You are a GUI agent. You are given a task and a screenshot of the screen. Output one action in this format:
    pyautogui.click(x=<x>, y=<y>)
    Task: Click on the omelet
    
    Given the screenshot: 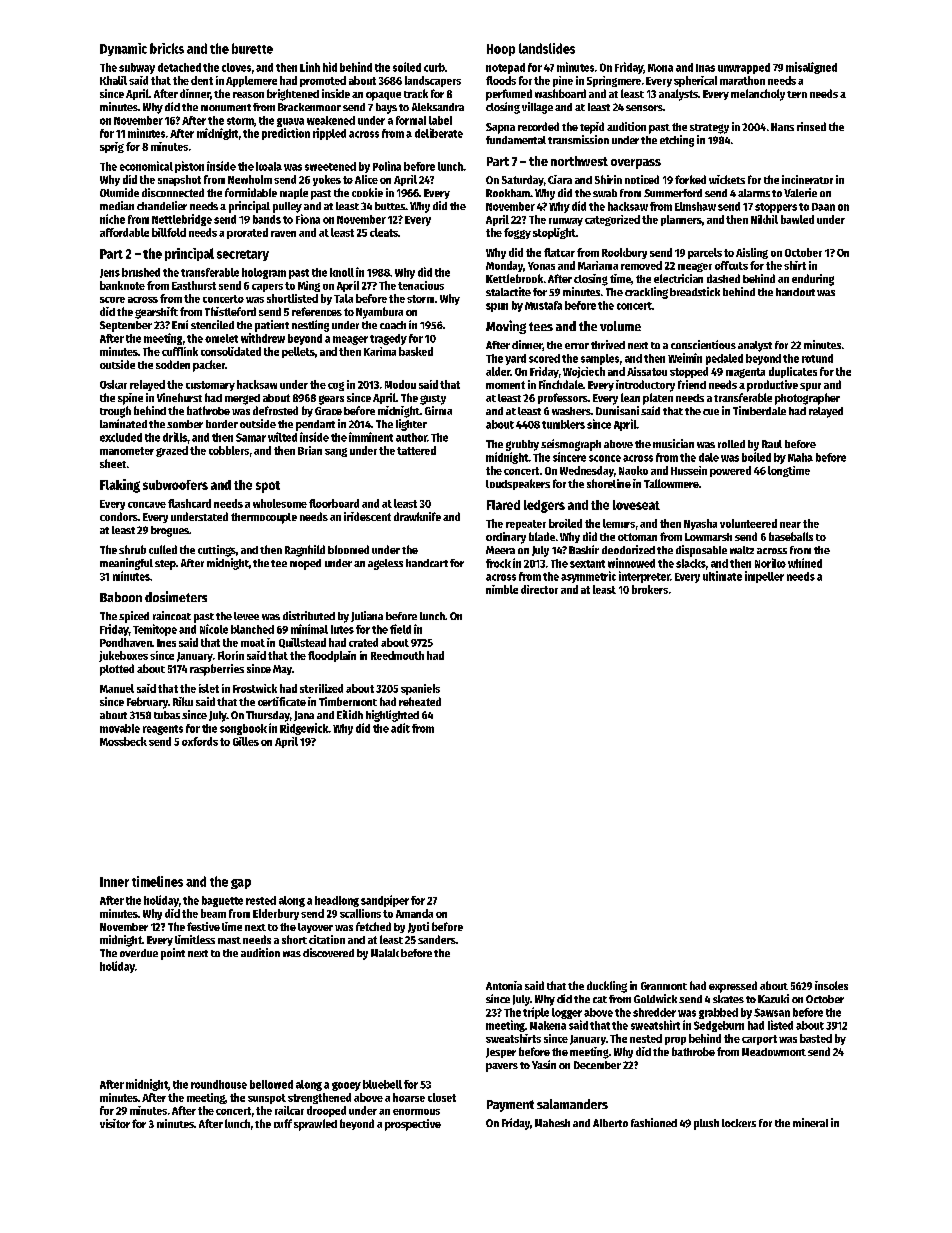 What is the action you would take?
    pyautogui.click(x=221, y=338)
